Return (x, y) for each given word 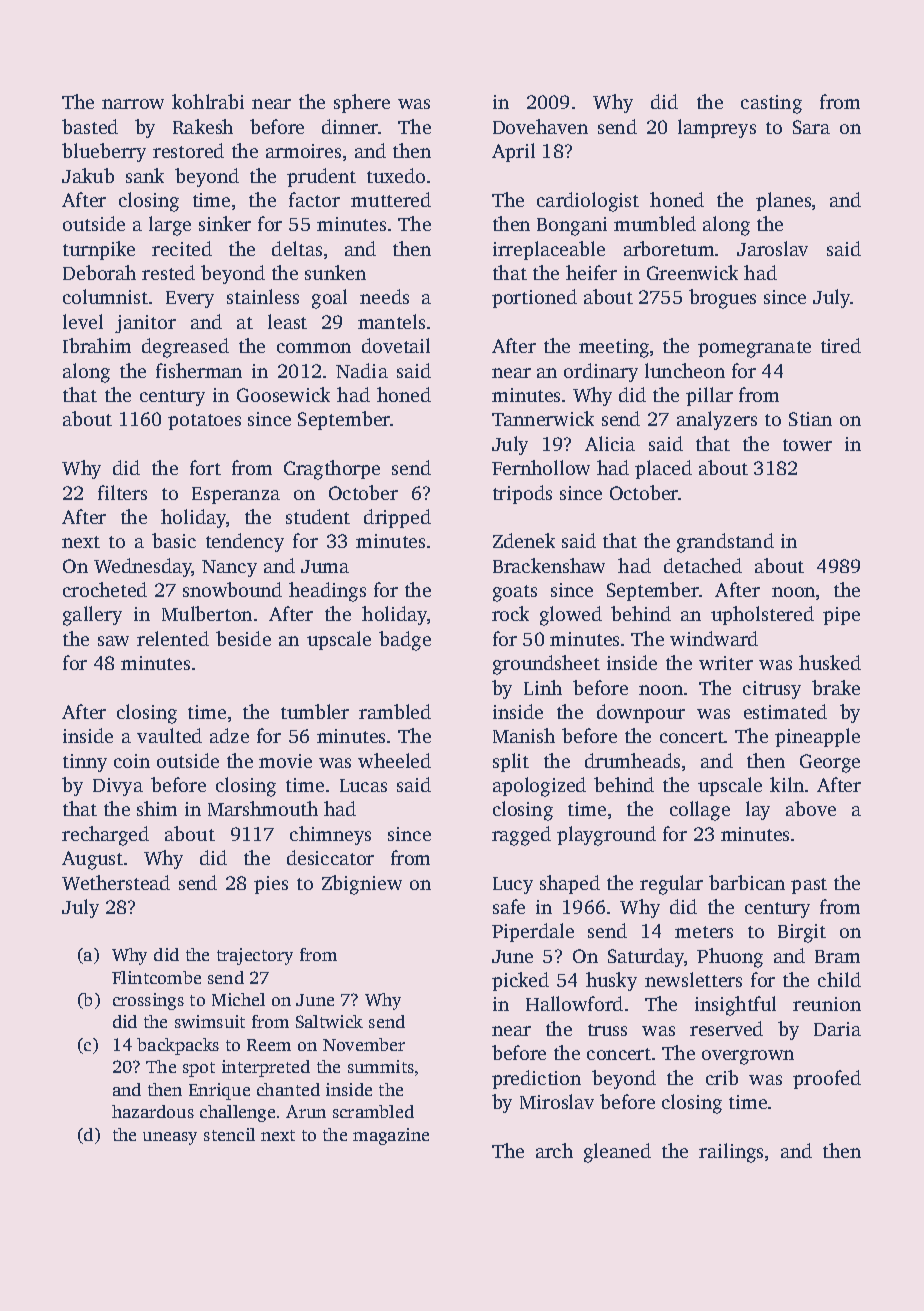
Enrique (219, 1091)
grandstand (725, 543)
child (839, 979)
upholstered (762, 615)
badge (405, 641)
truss (607, 1030)
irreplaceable (549, 250)
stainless (263, 296)
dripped (397, 518)
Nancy (229, 568)
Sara (811, 127)
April (513, 152)
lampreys (717, 128)
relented (173, 638)
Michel (238, 999)
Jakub (88, 175)
